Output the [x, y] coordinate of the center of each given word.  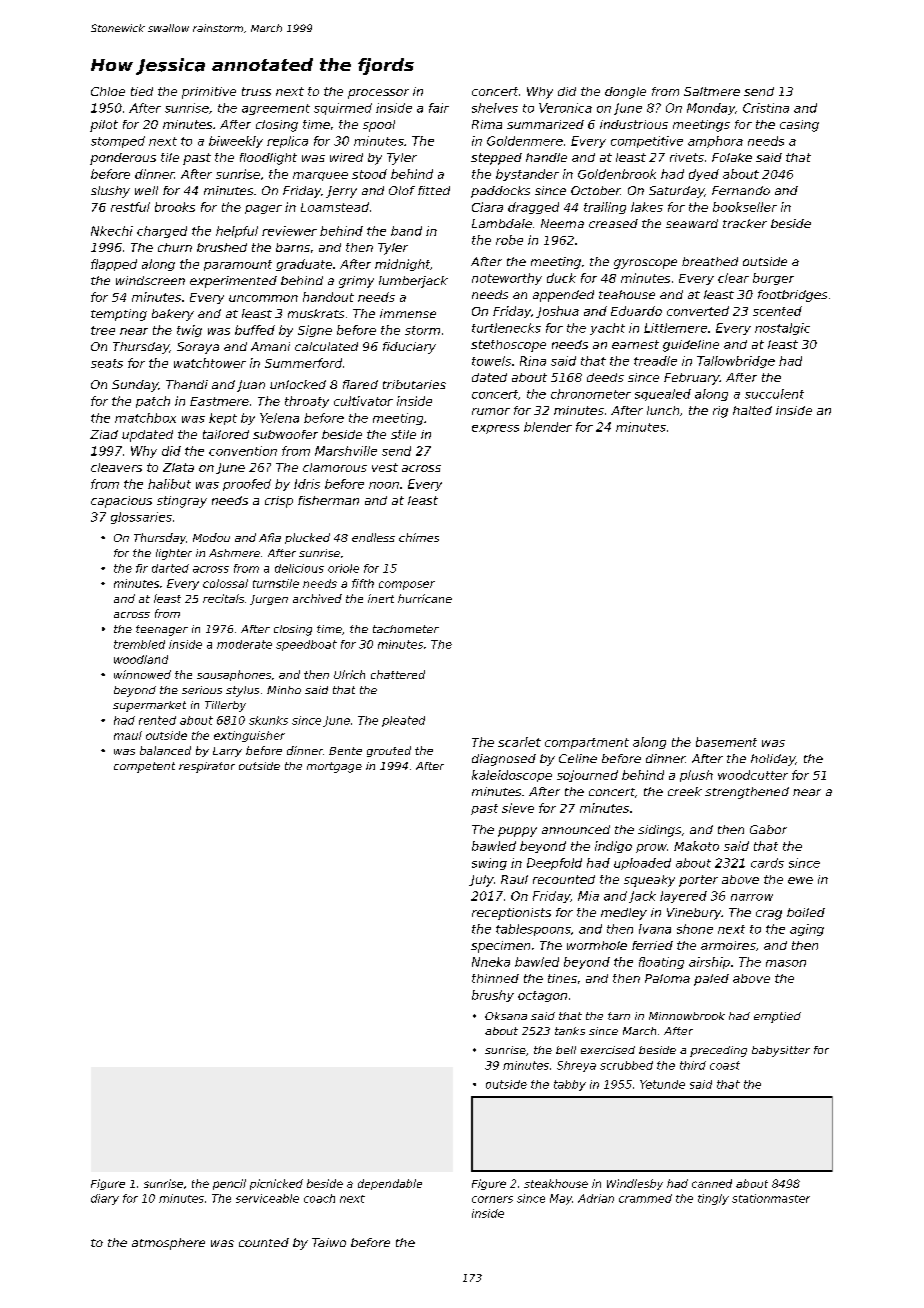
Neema [562, 223]
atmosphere [168, 1244]
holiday [773, 760]
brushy [493, 996]
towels [491, 361]
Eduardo [636, 311]
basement [726, 742]
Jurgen [269, 600]
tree [103, 330]
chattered [398, 674]
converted [698, 311]
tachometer [406, 629]
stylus [242, 691]
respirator [207, 767]
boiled [806, 912]
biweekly [236, 142]
